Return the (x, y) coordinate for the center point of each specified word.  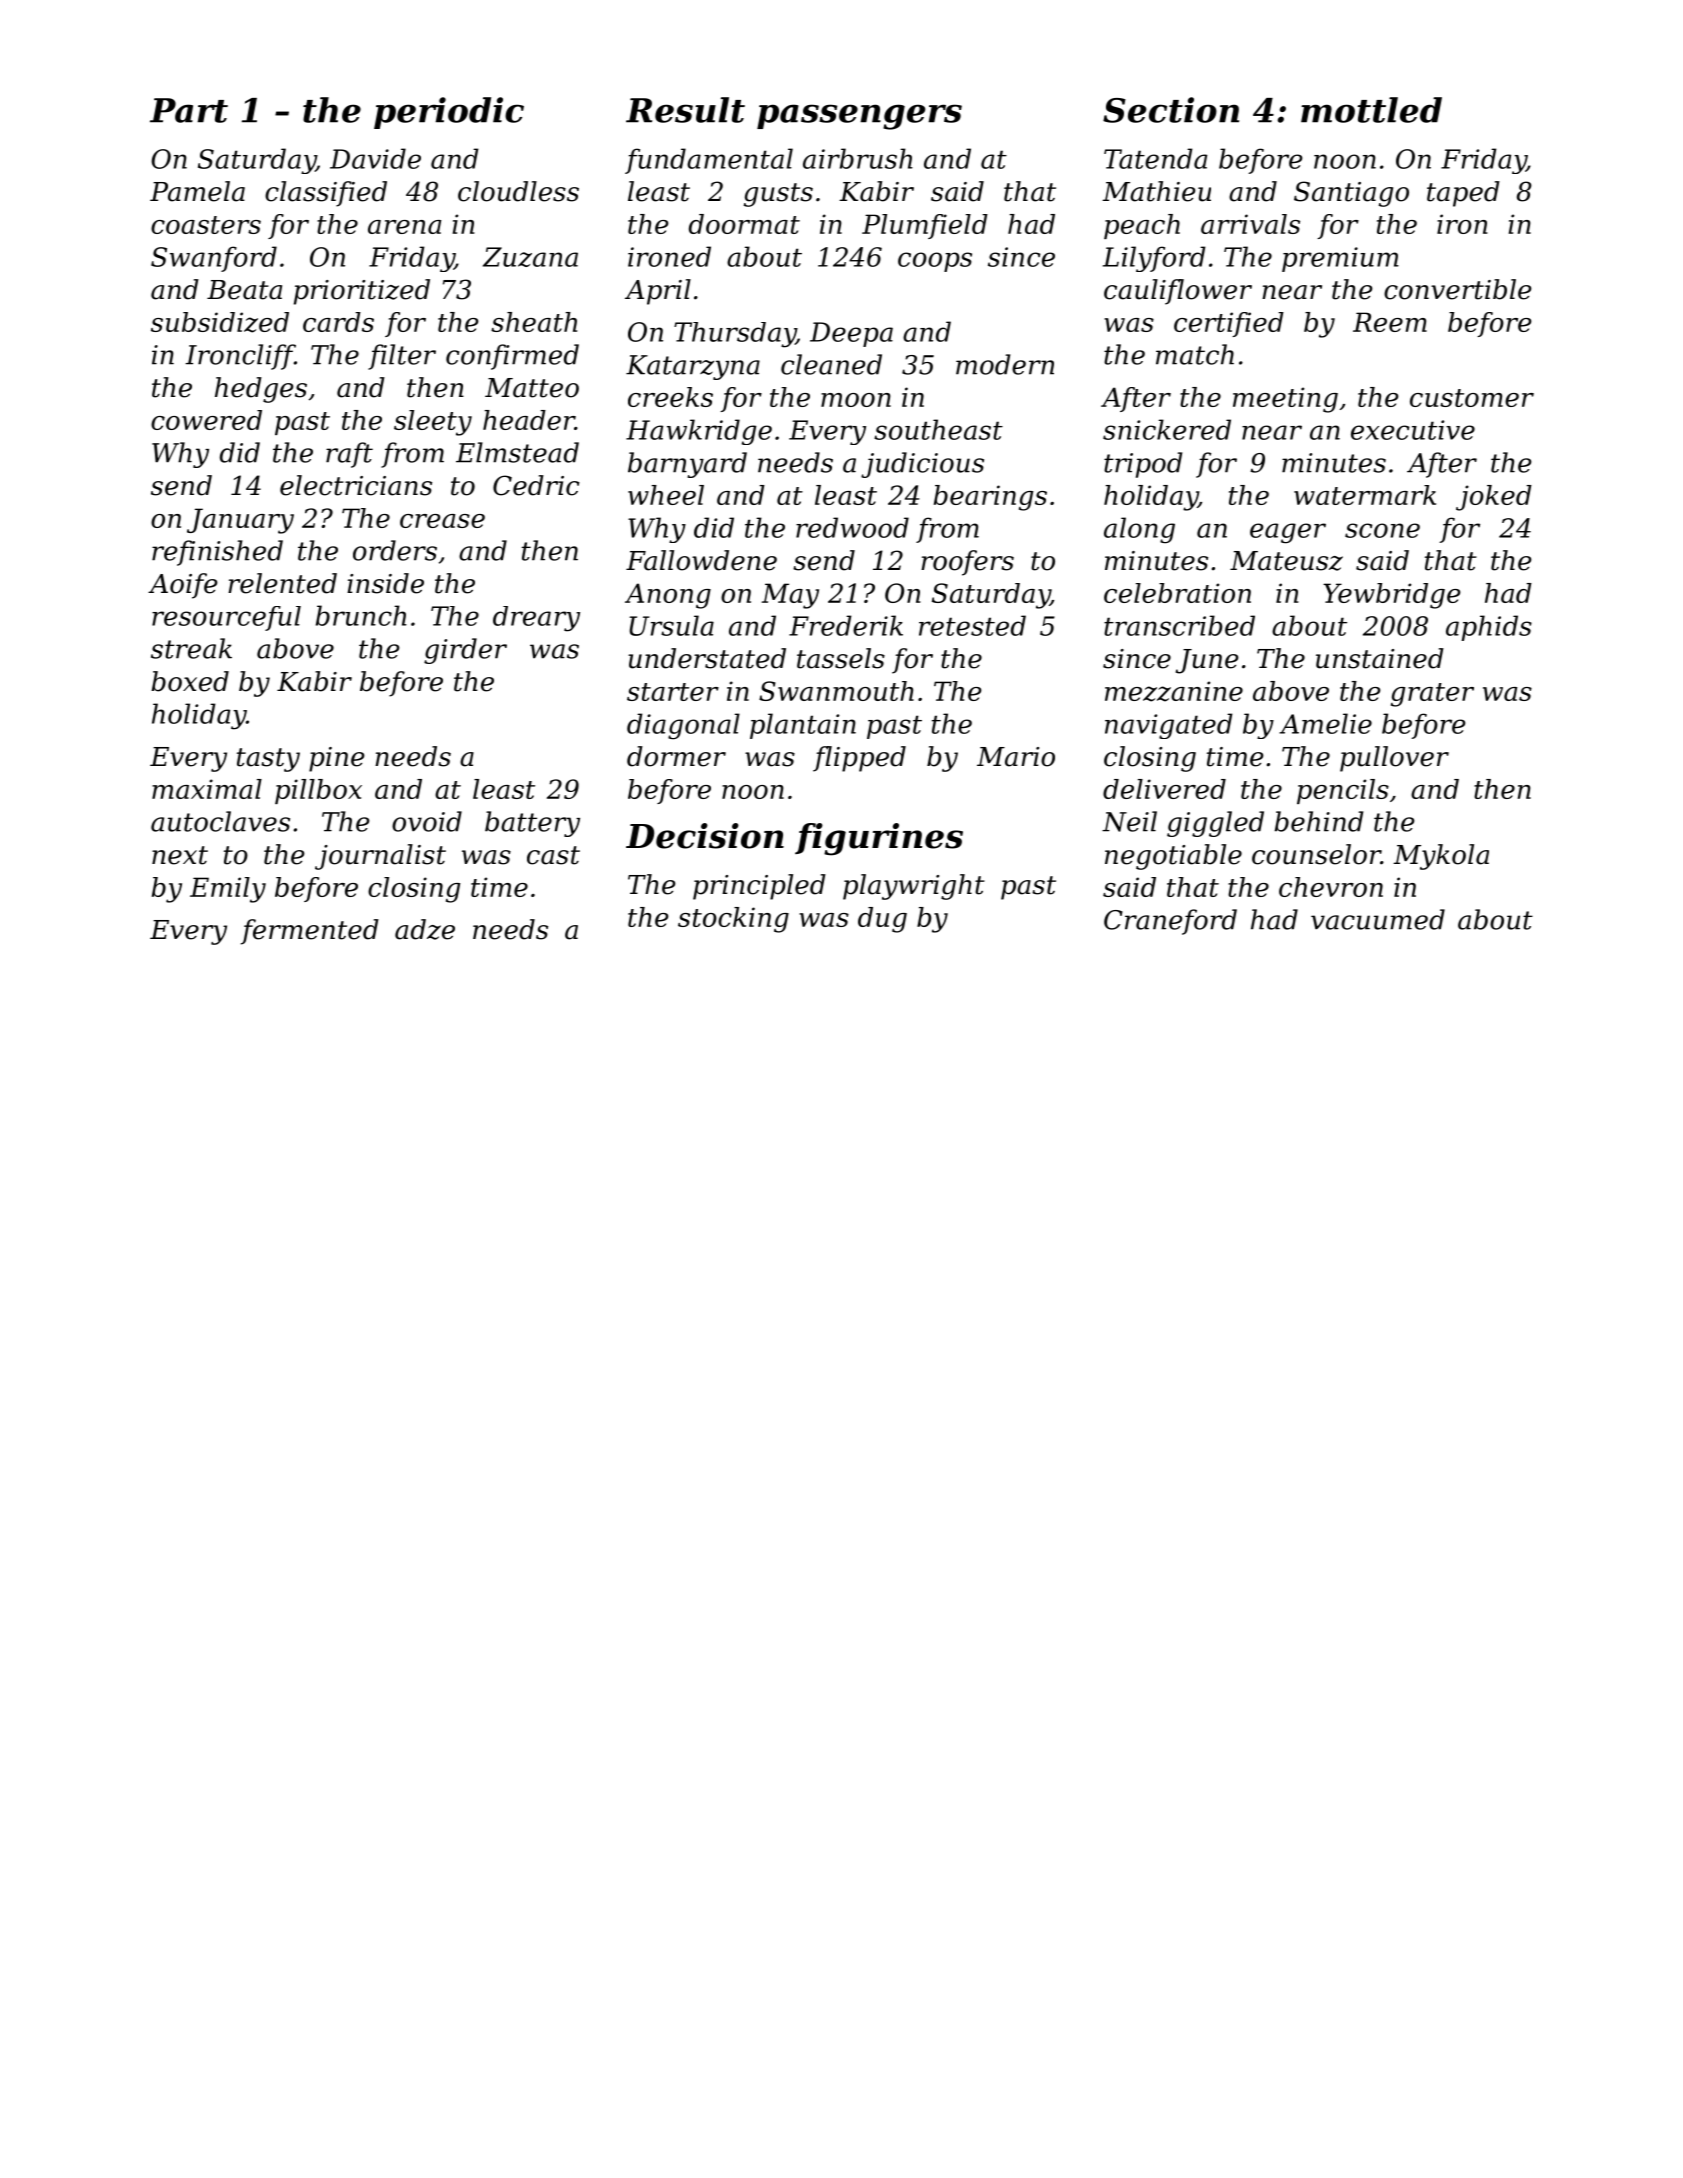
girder (465, 651)
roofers (967, 563)
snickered (1167, 429)
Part (189, 110)
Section (1171, 110)
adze (425, 929)
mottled (1371, 110)
